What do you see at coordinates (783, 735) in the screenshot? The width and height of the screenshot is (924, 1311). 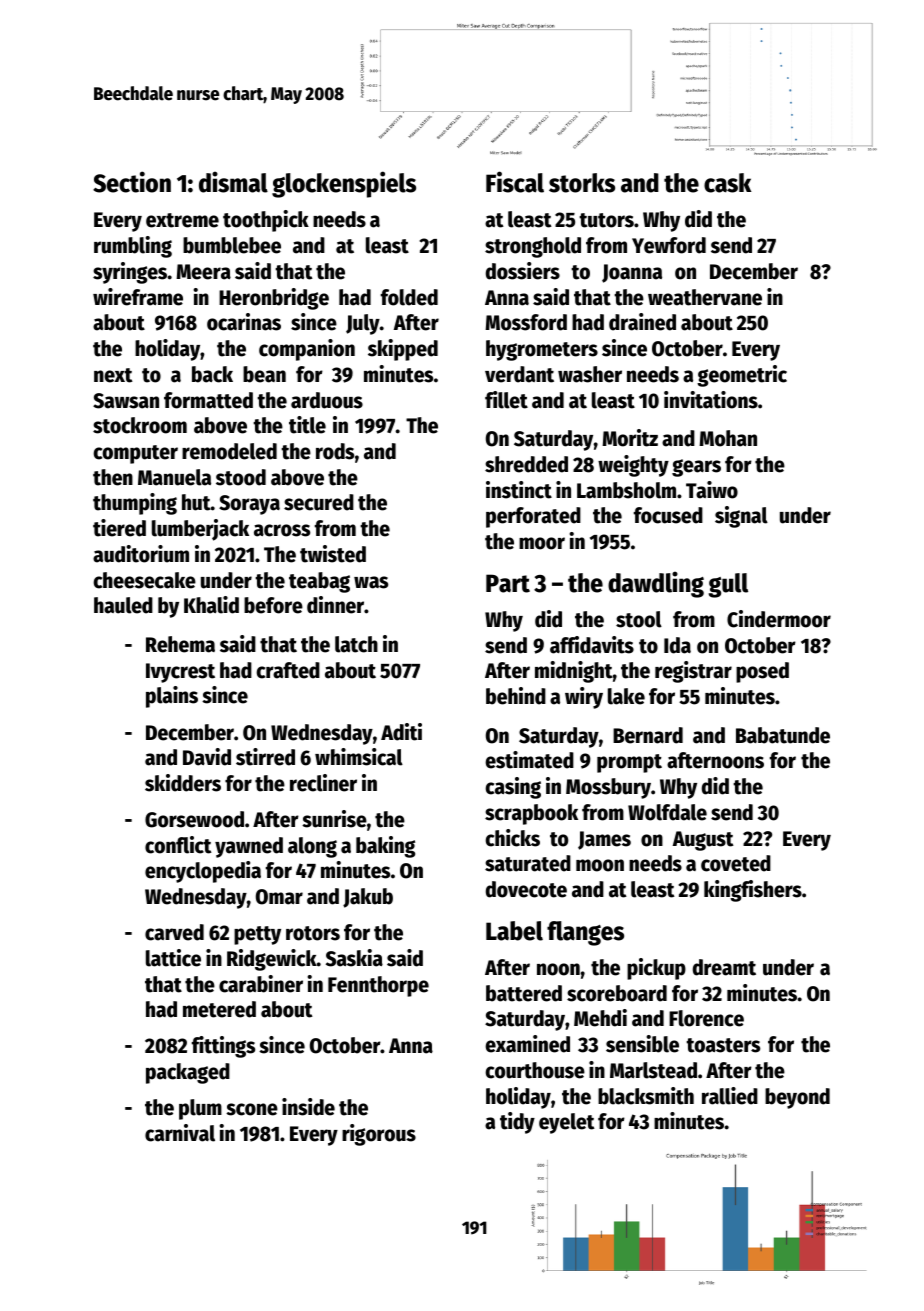 I see `Babatunde` at bounding box center [783, 735].
